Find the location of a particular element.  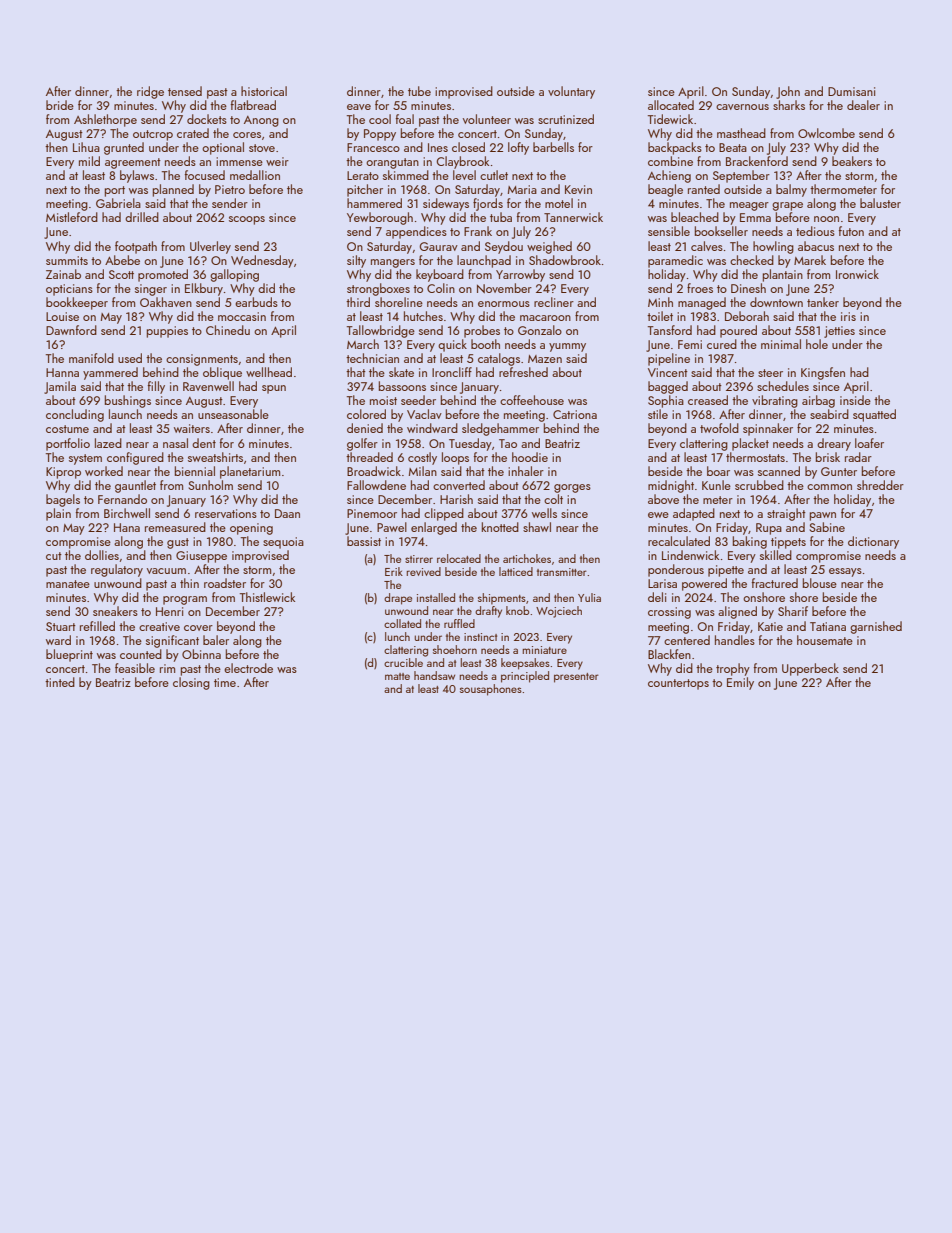

sousaphones is located at coordinates (491, 690).
